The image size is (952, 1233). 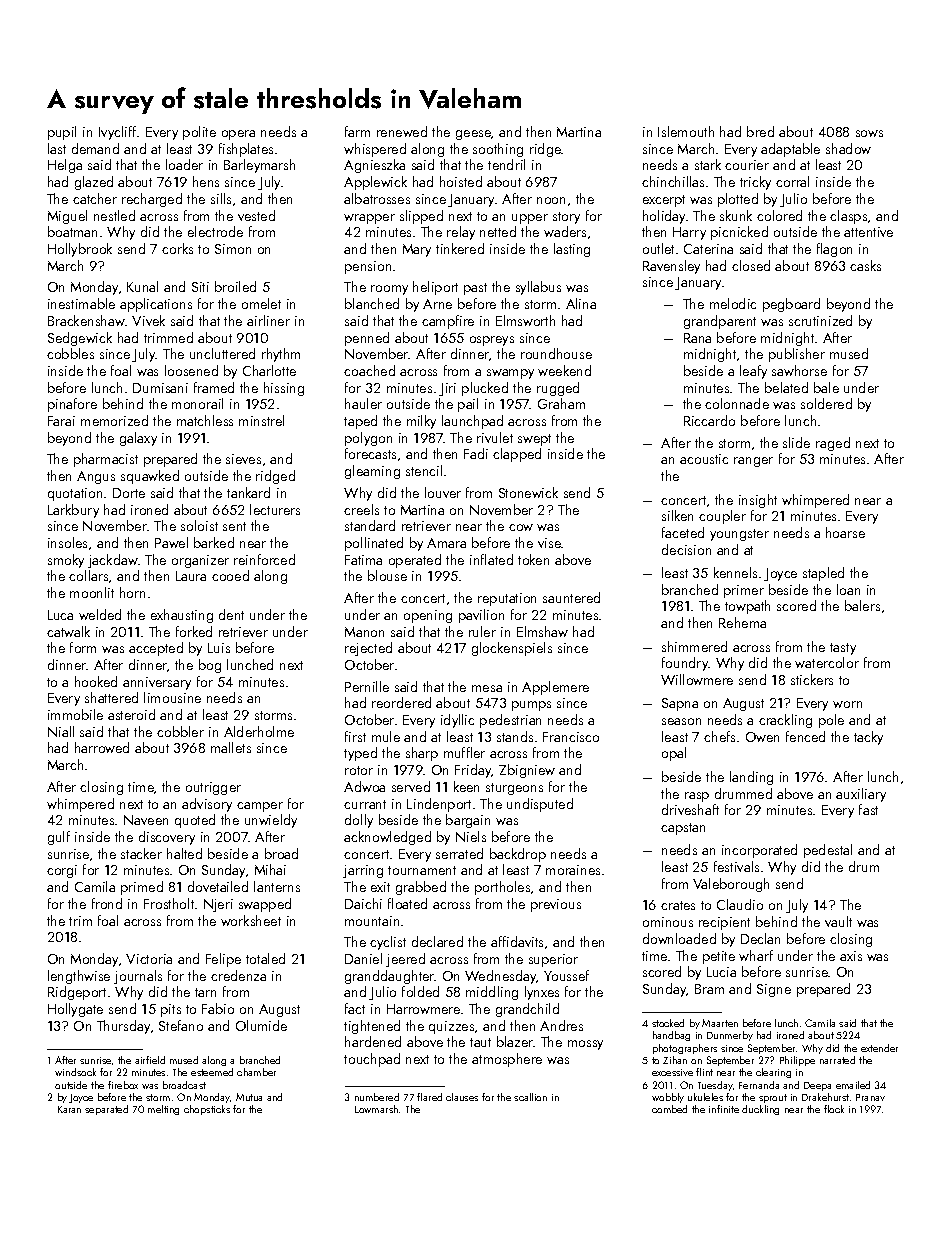 What do you see at coordinates (686, 131) in the document?
I see `Islemouth` at bounding box center [686, 131].
